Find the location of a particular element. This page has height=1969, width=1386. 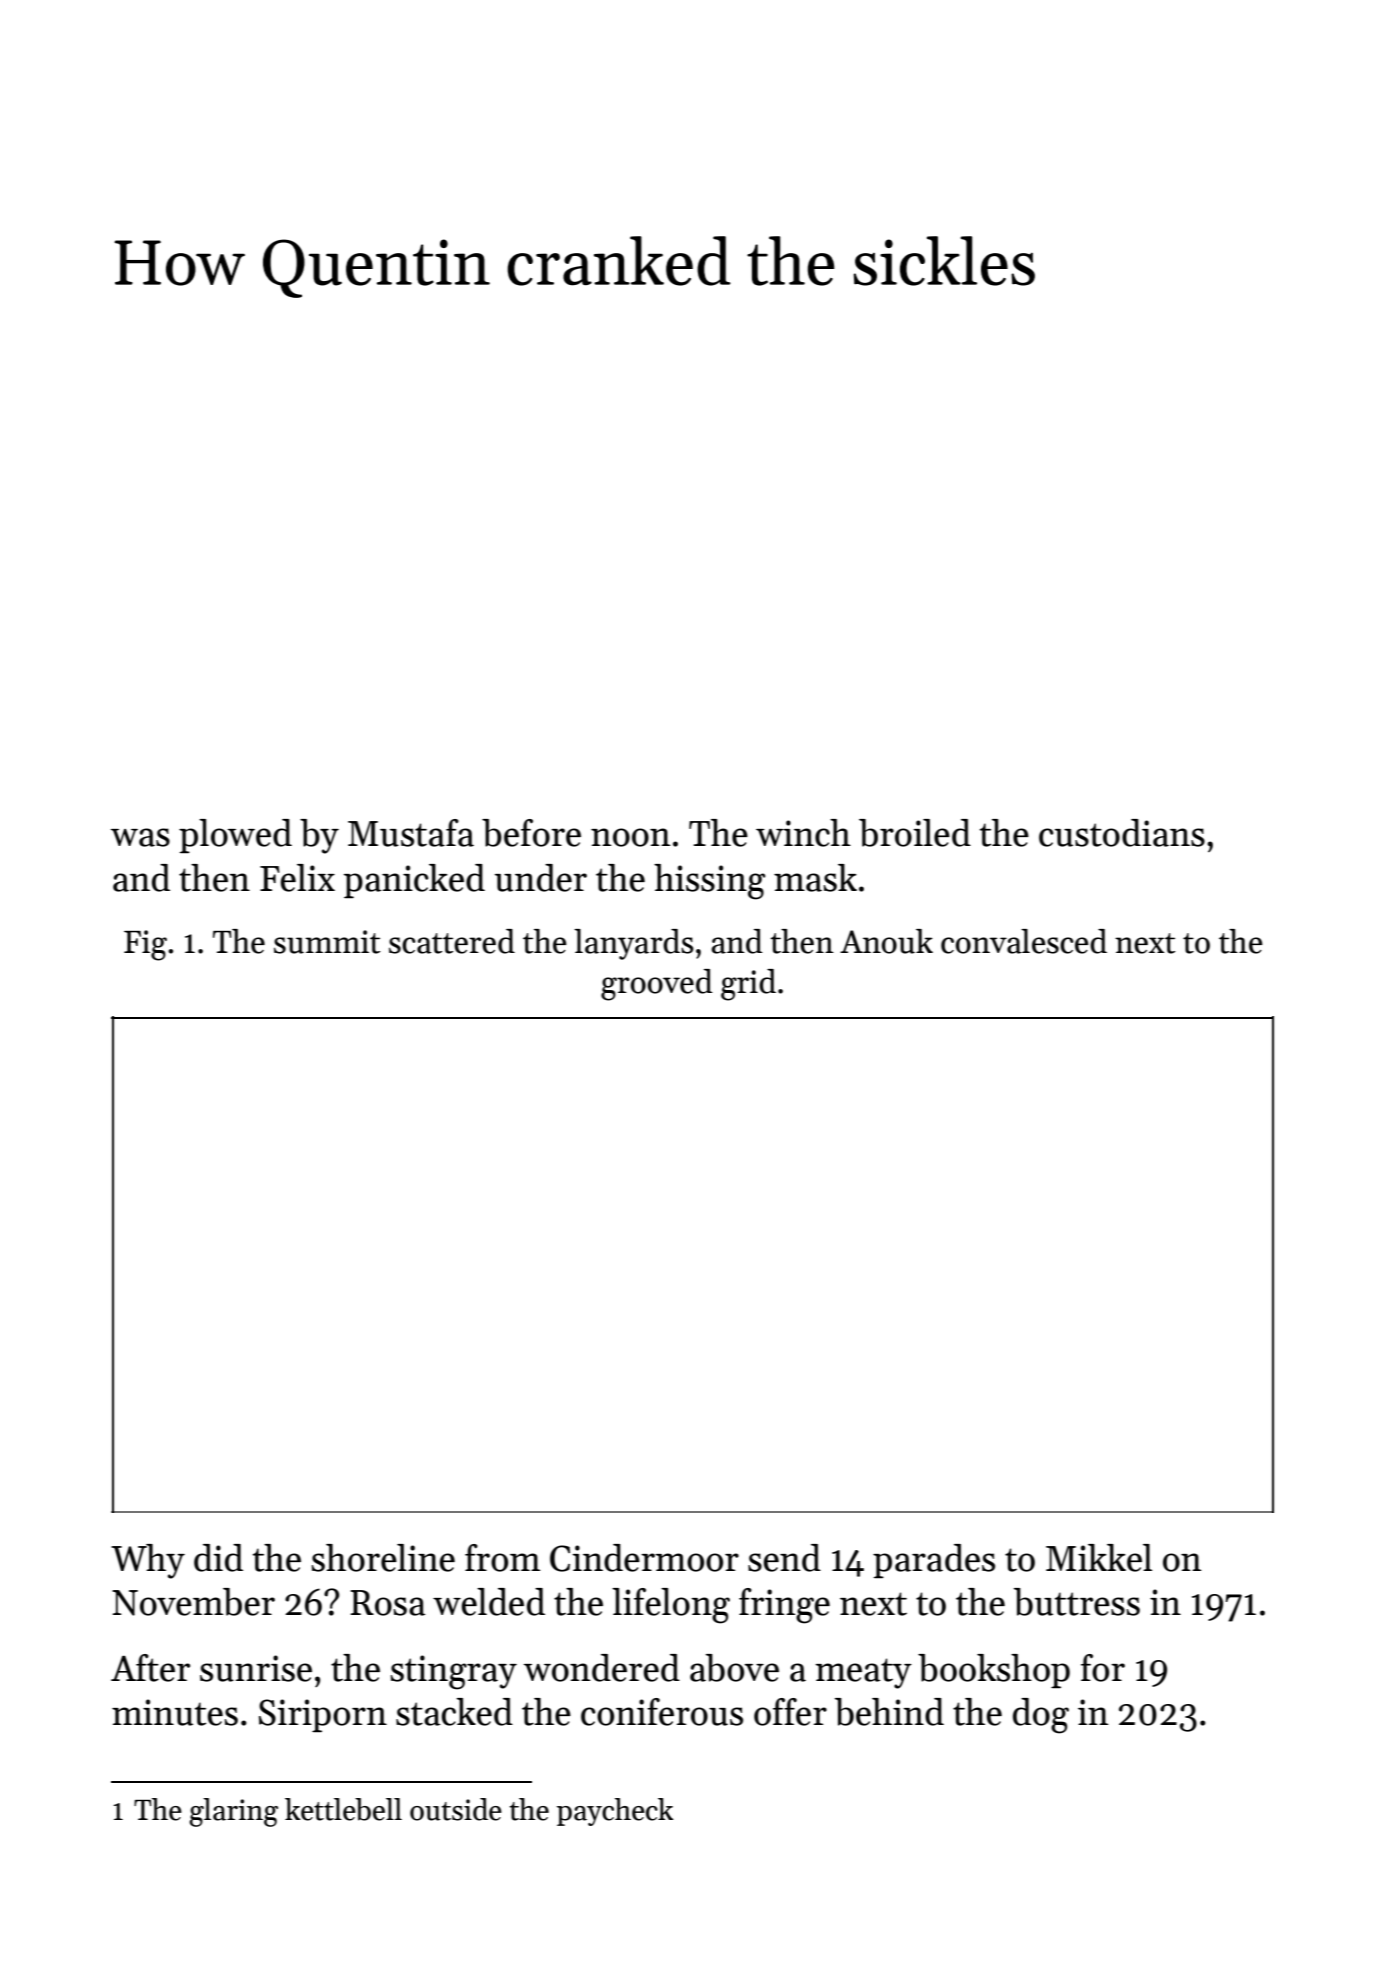

dog is located at coordinates (1041, 1716).
